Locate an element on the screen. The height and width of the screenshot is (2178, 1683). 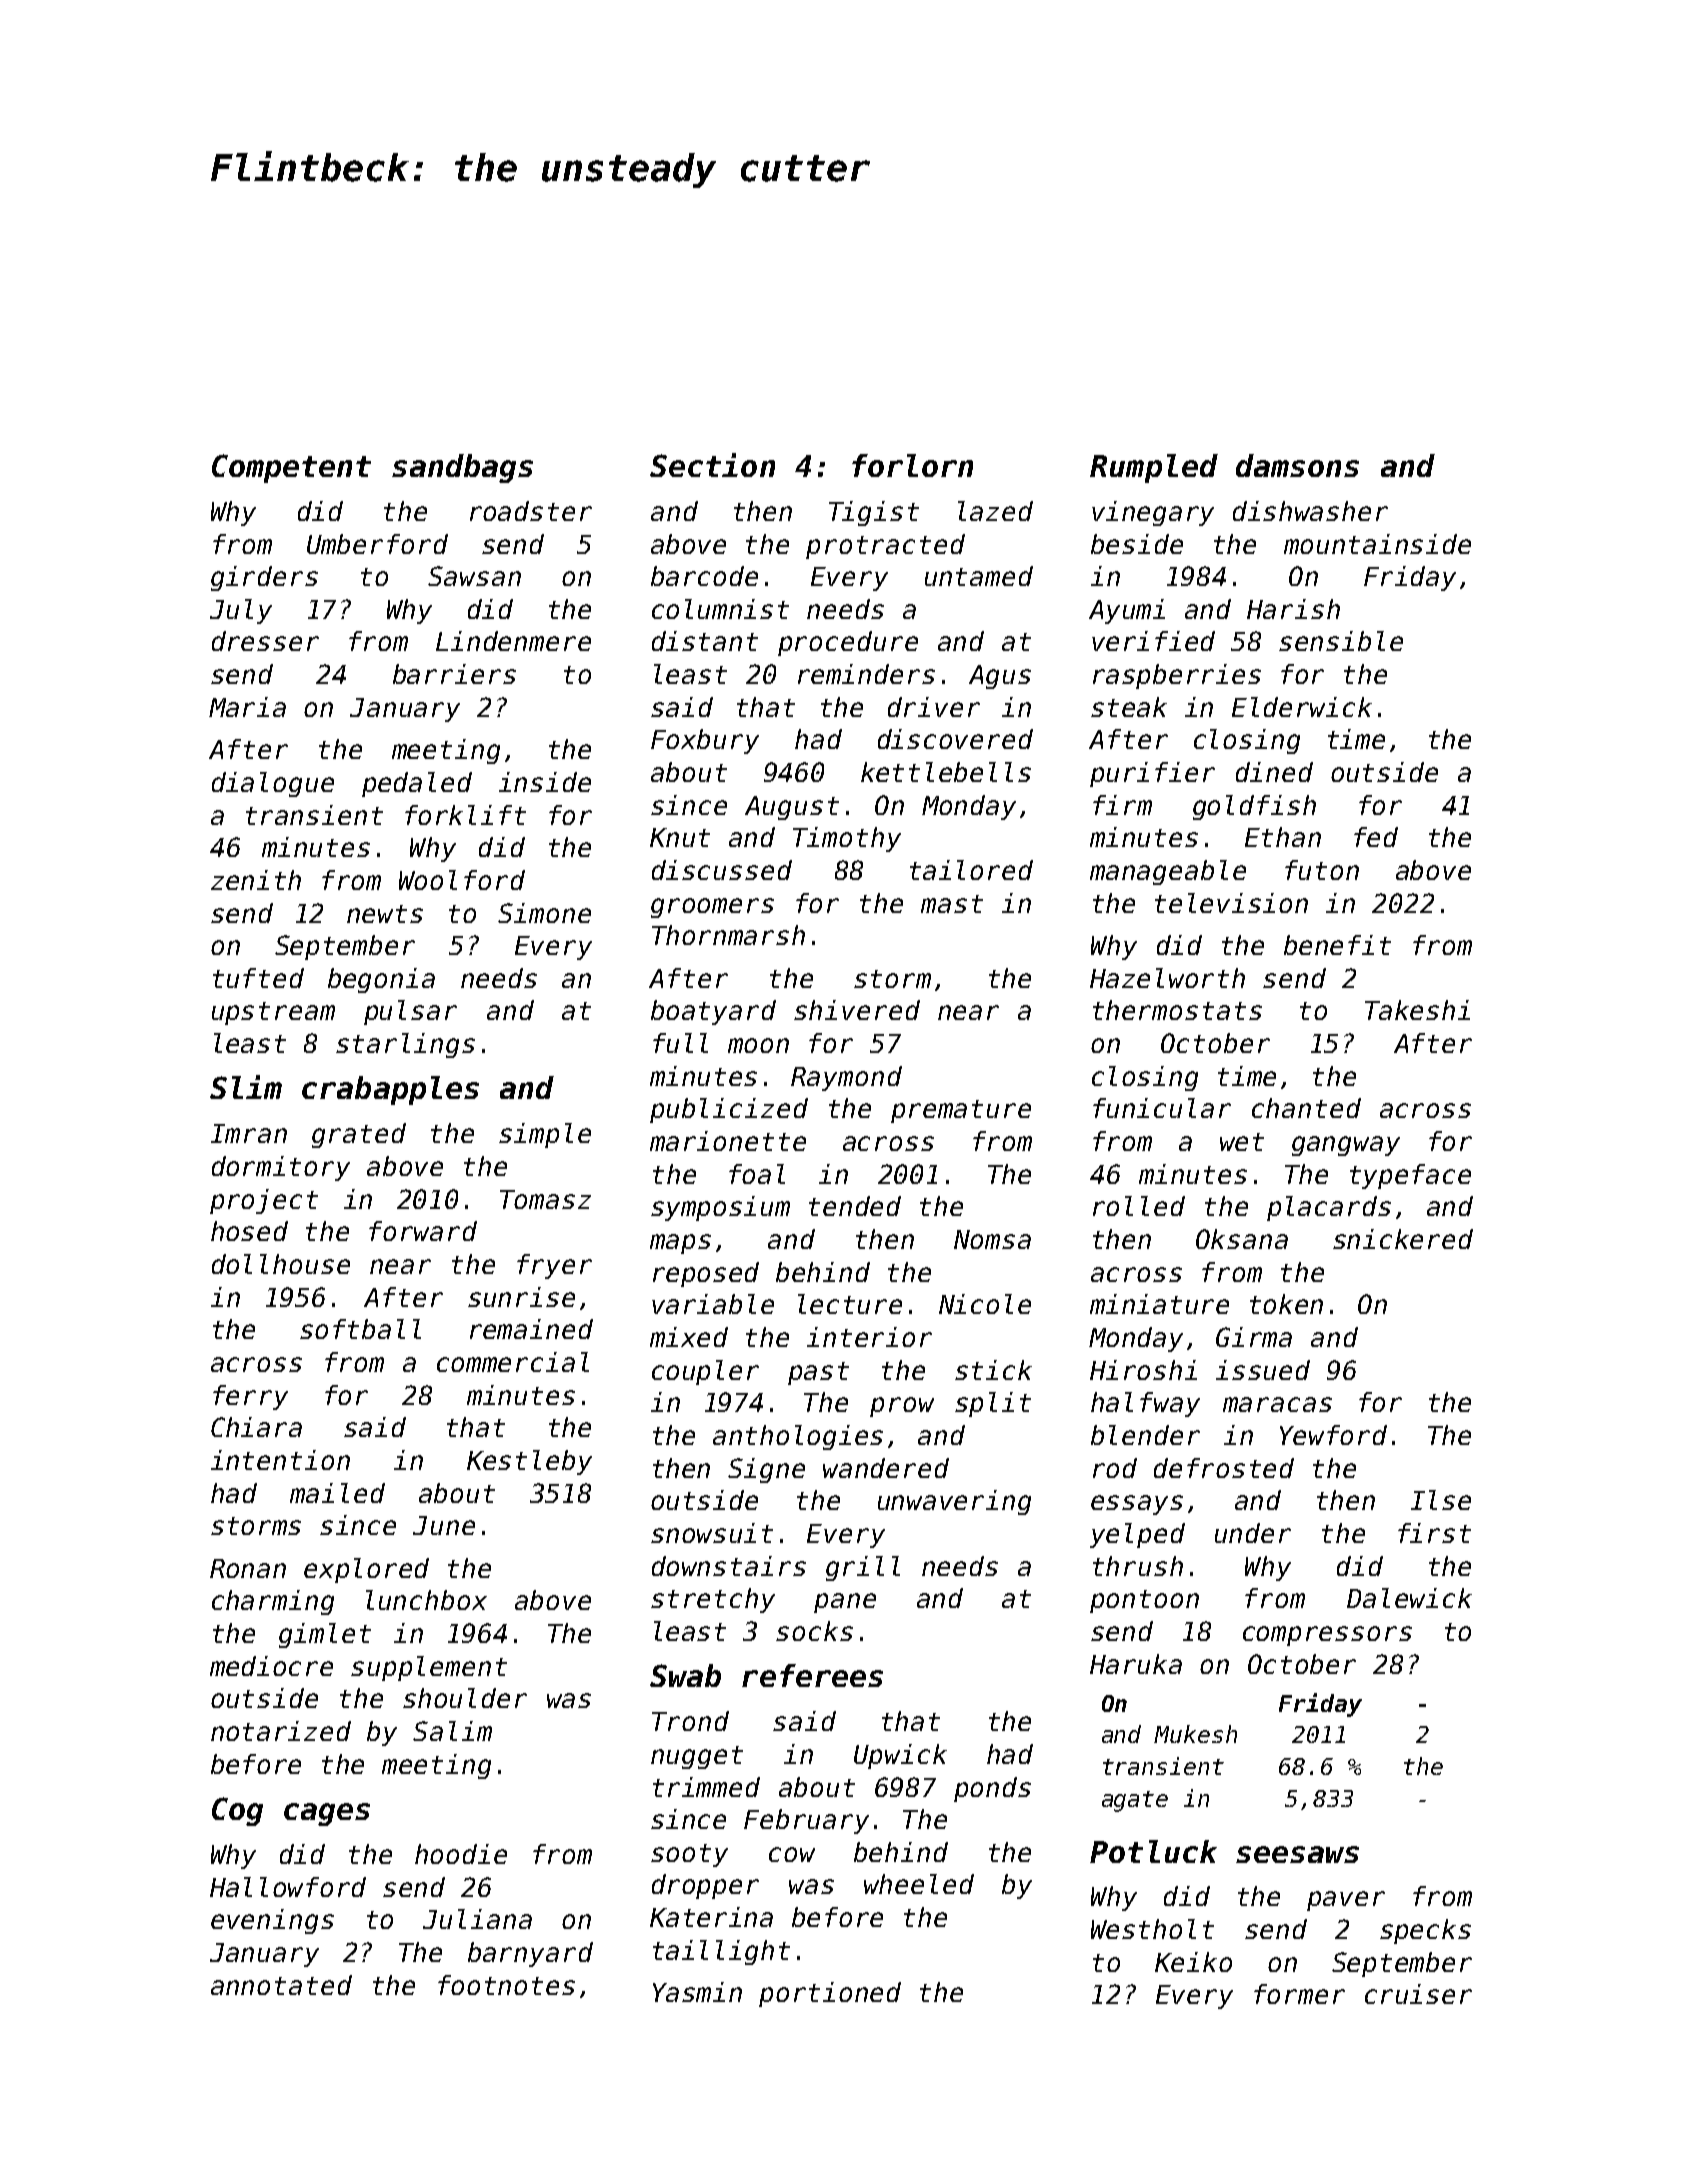
television is located at coordinates (1231, 903).
